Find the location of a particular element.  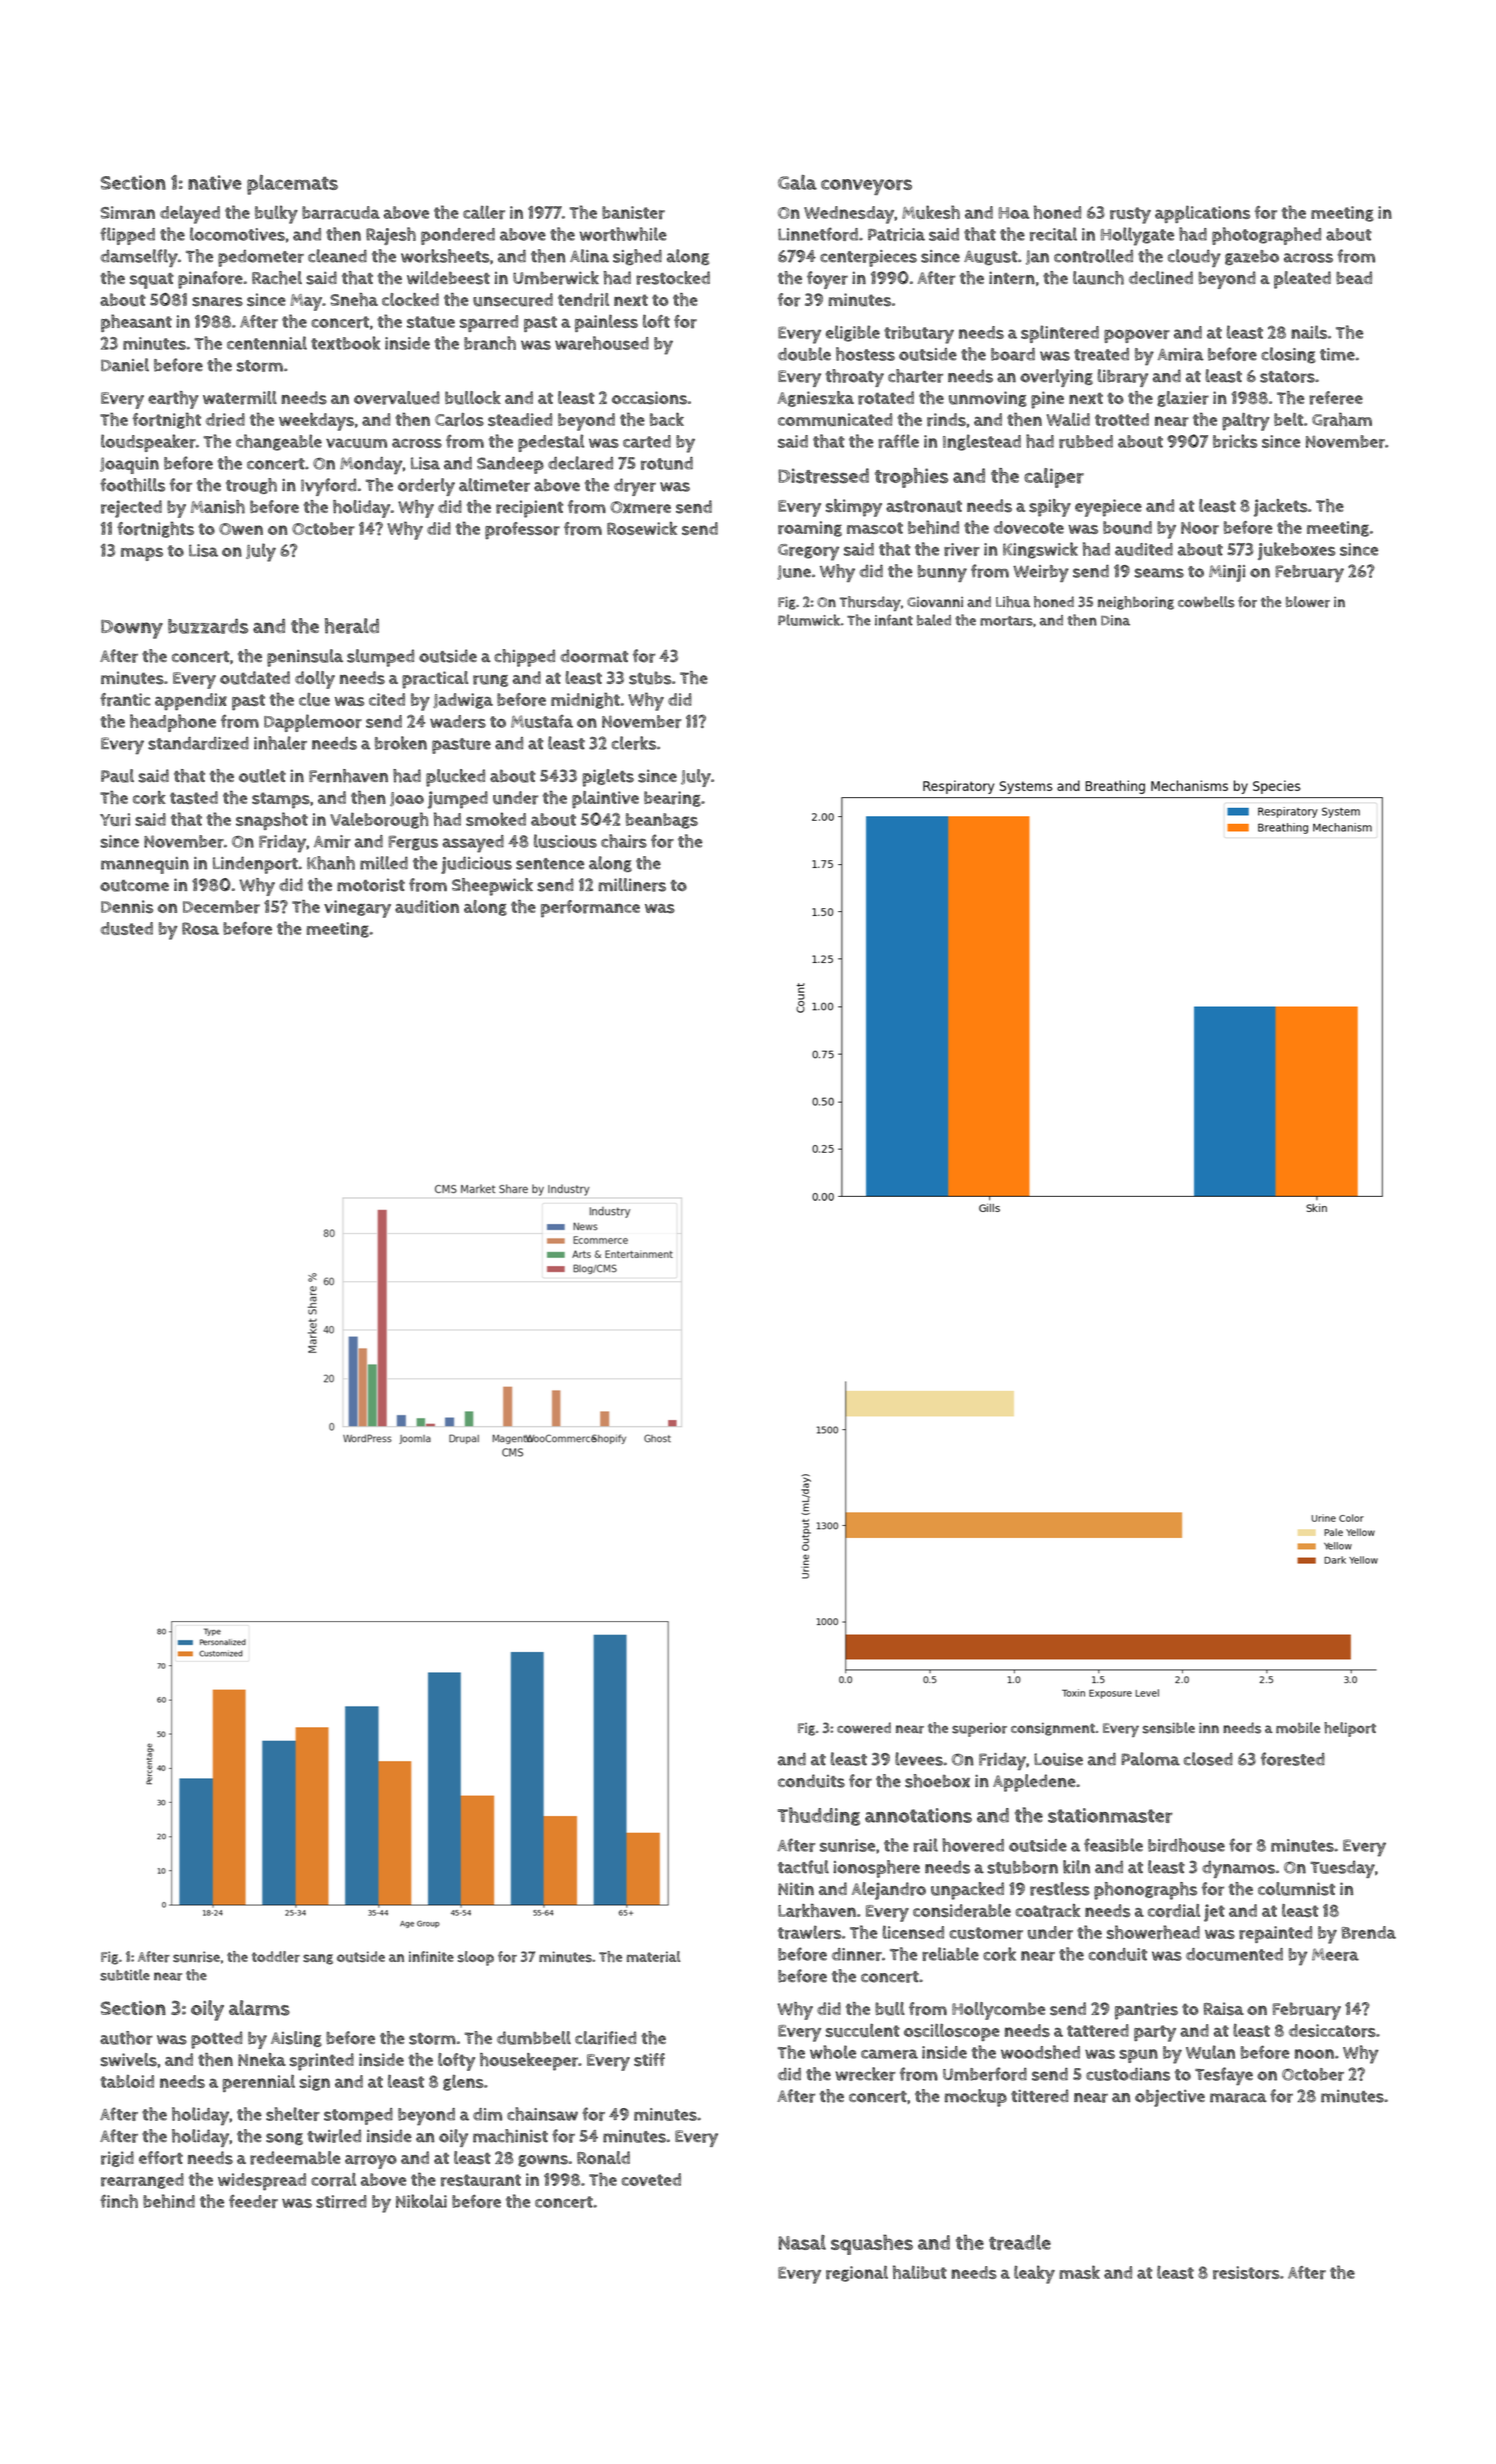

roaming is located at coordinates (810, 529).
